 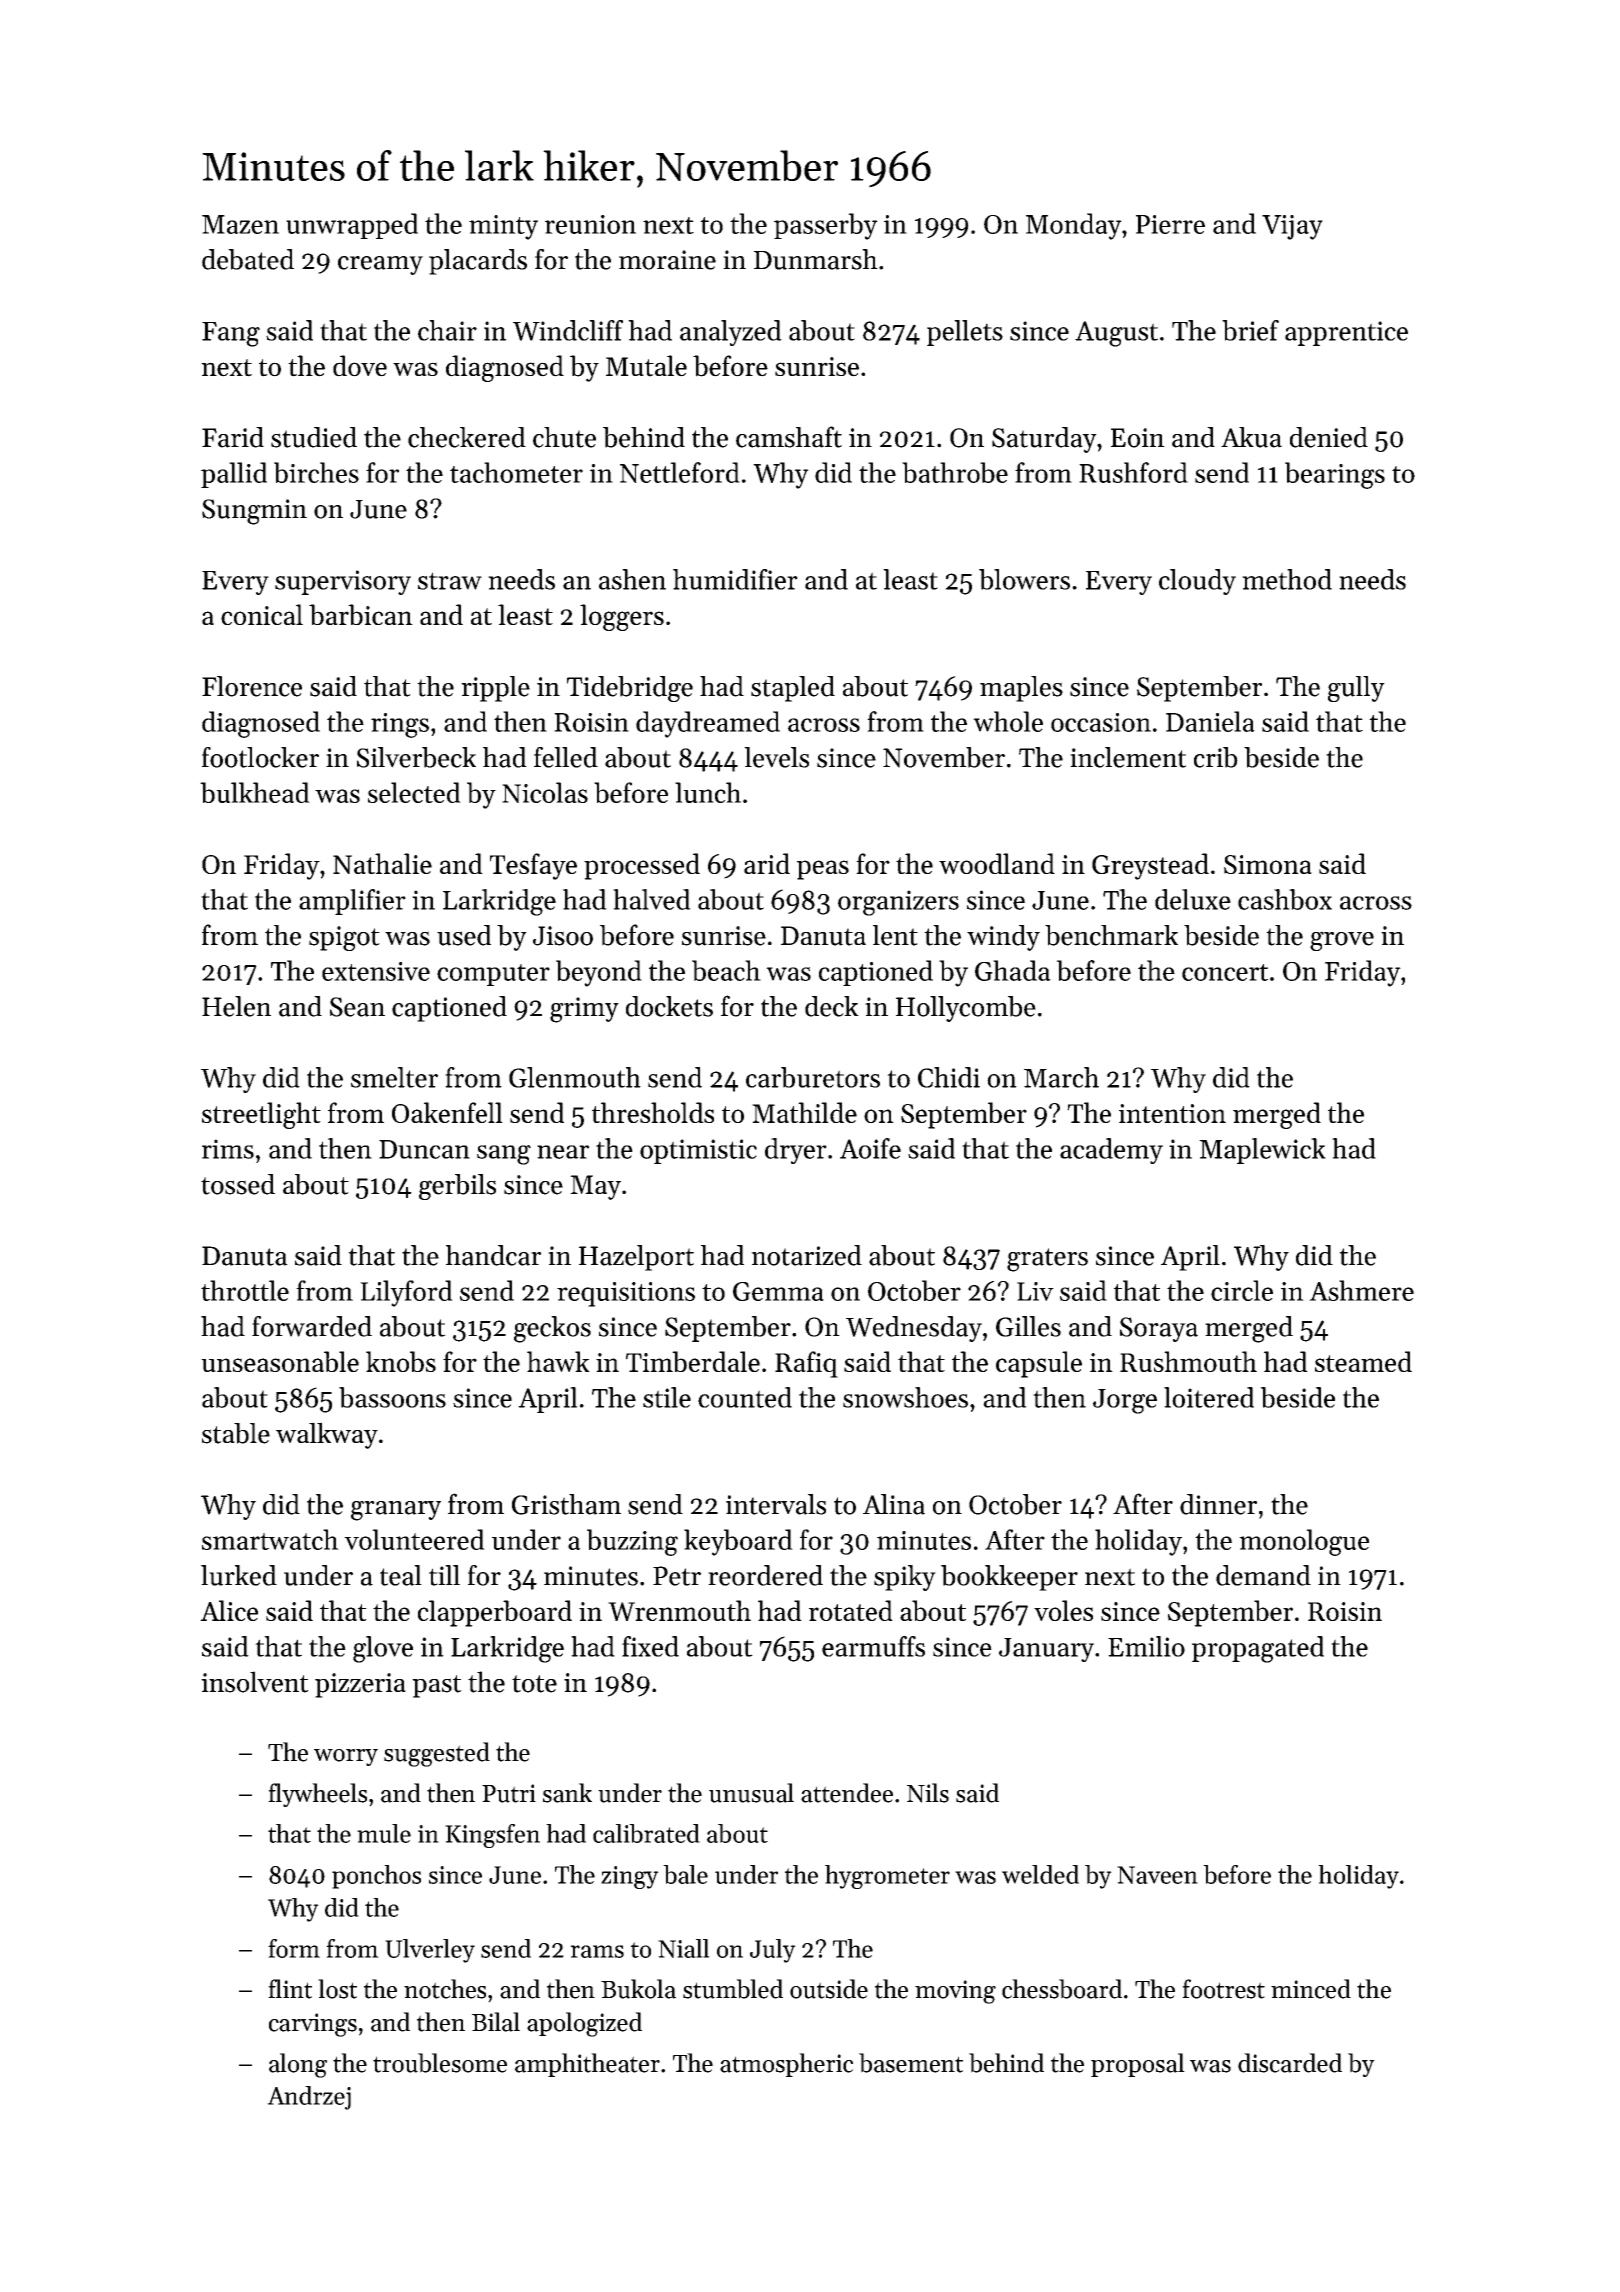 What do you see at coordinates (1268, 864) in the screenshot?
I see `Simona` at bounding box center [1268, 864].
